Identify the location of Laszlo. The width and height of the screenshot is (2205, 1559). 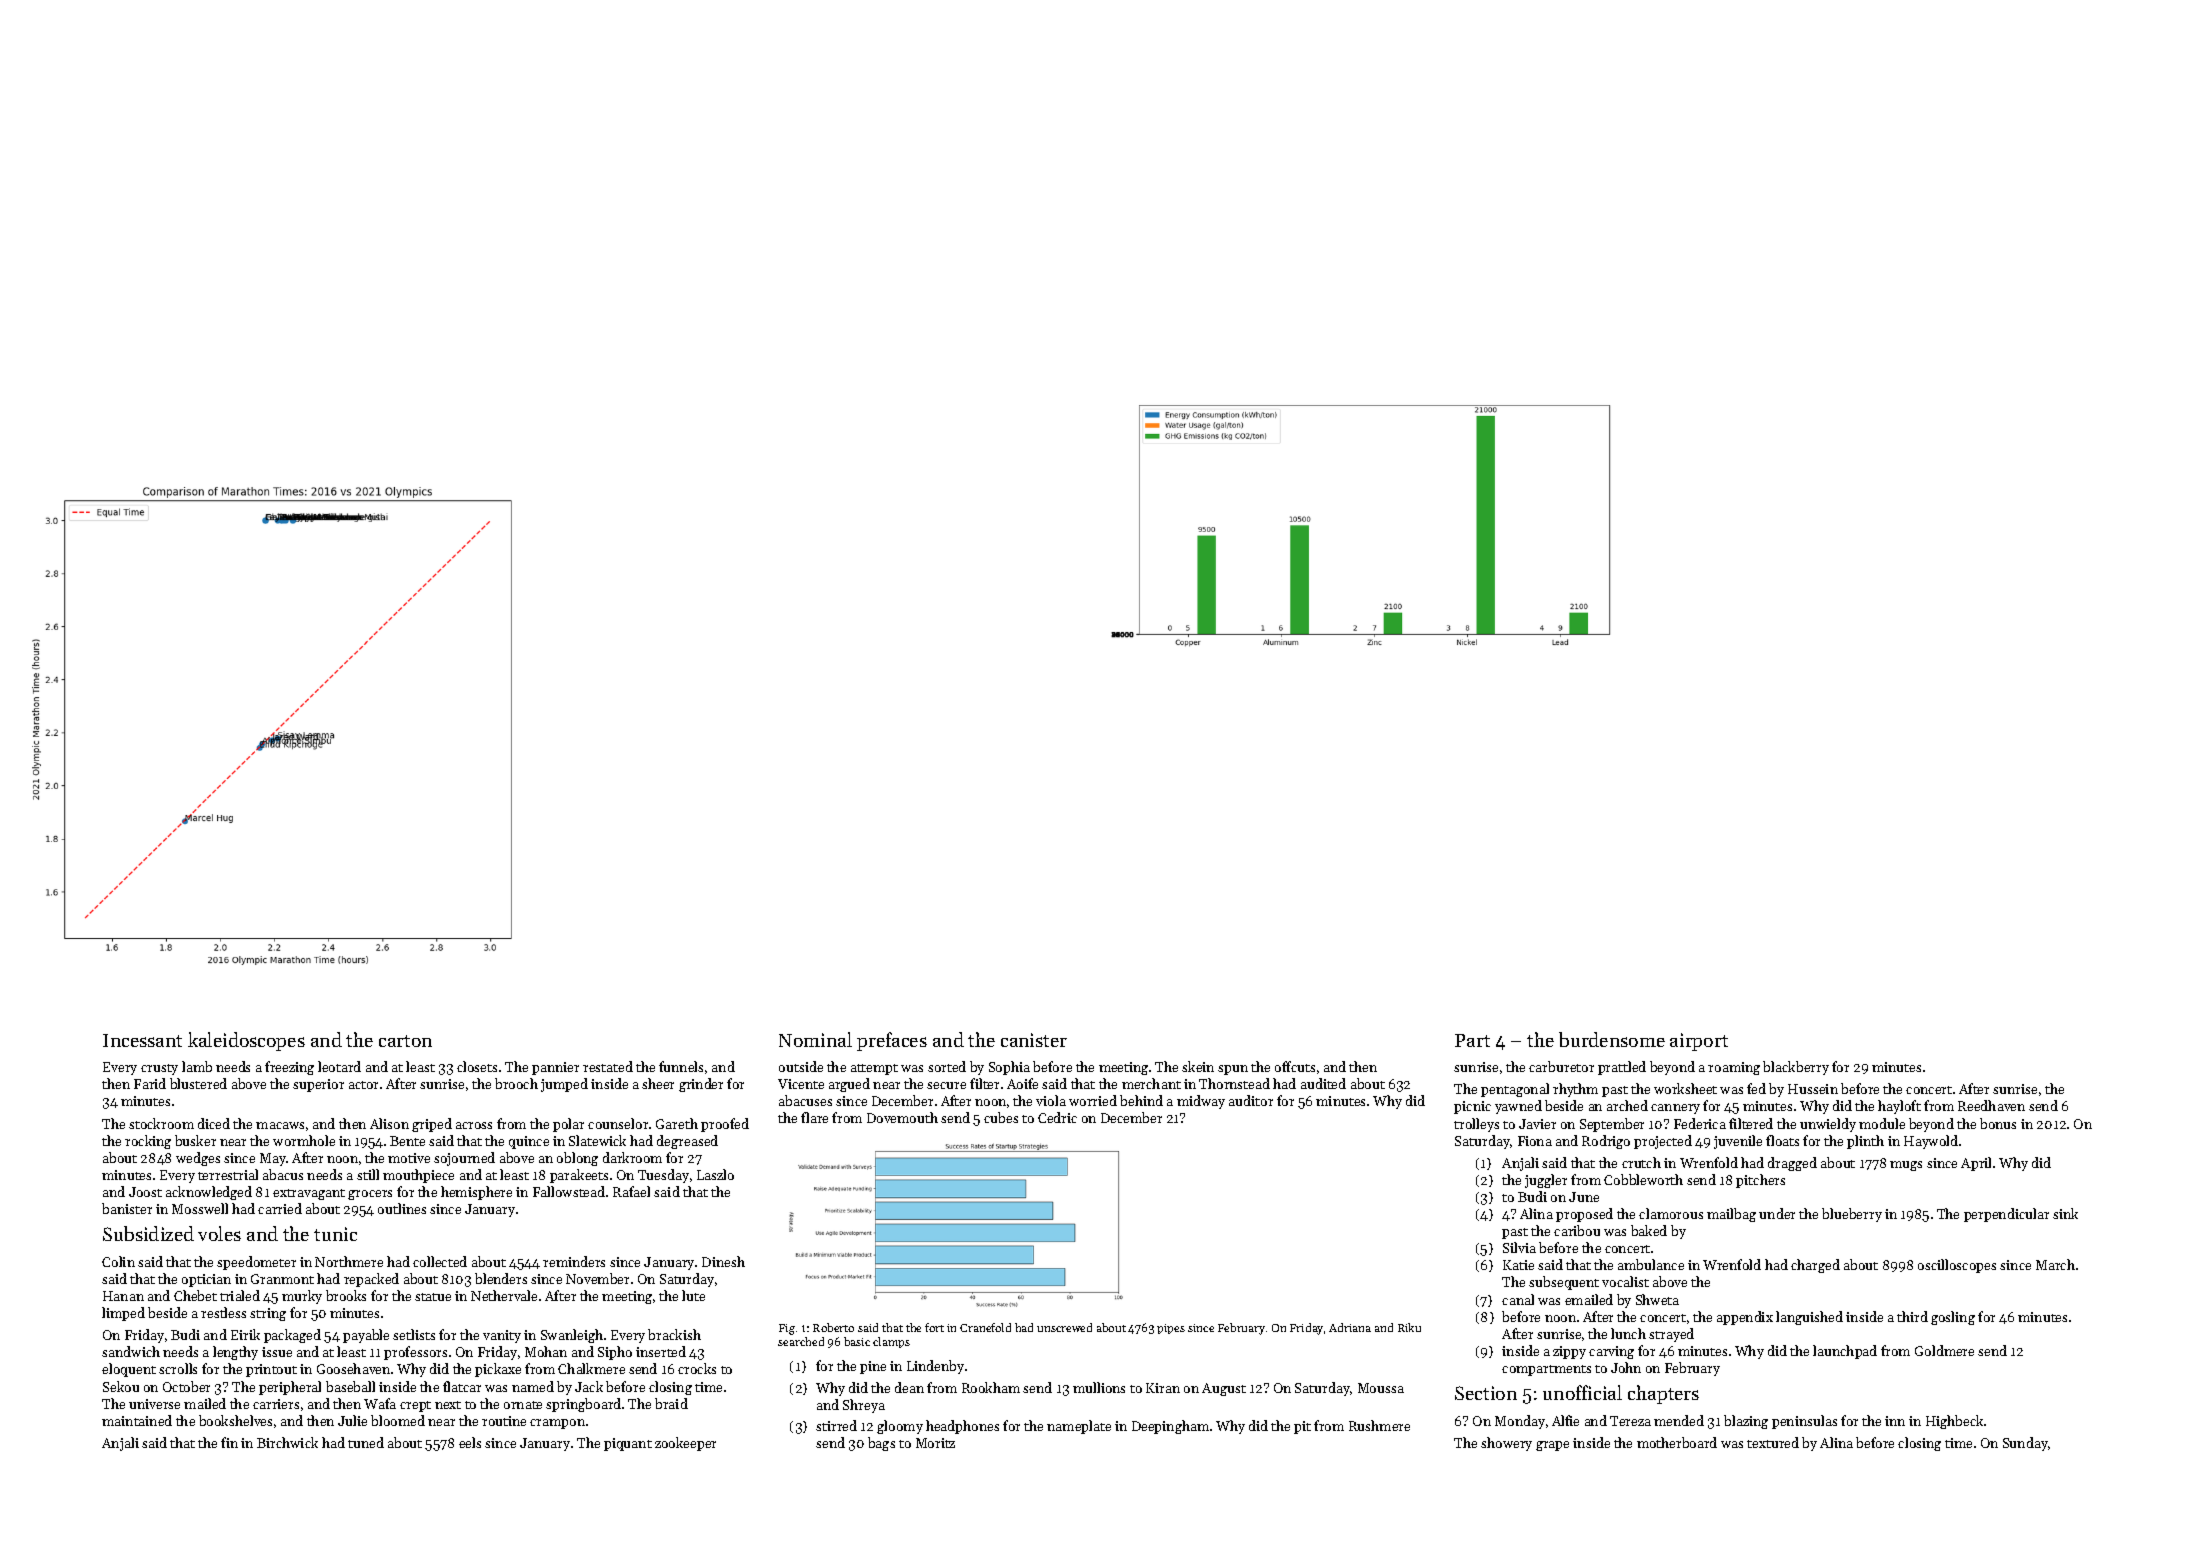
(715, 1174).
